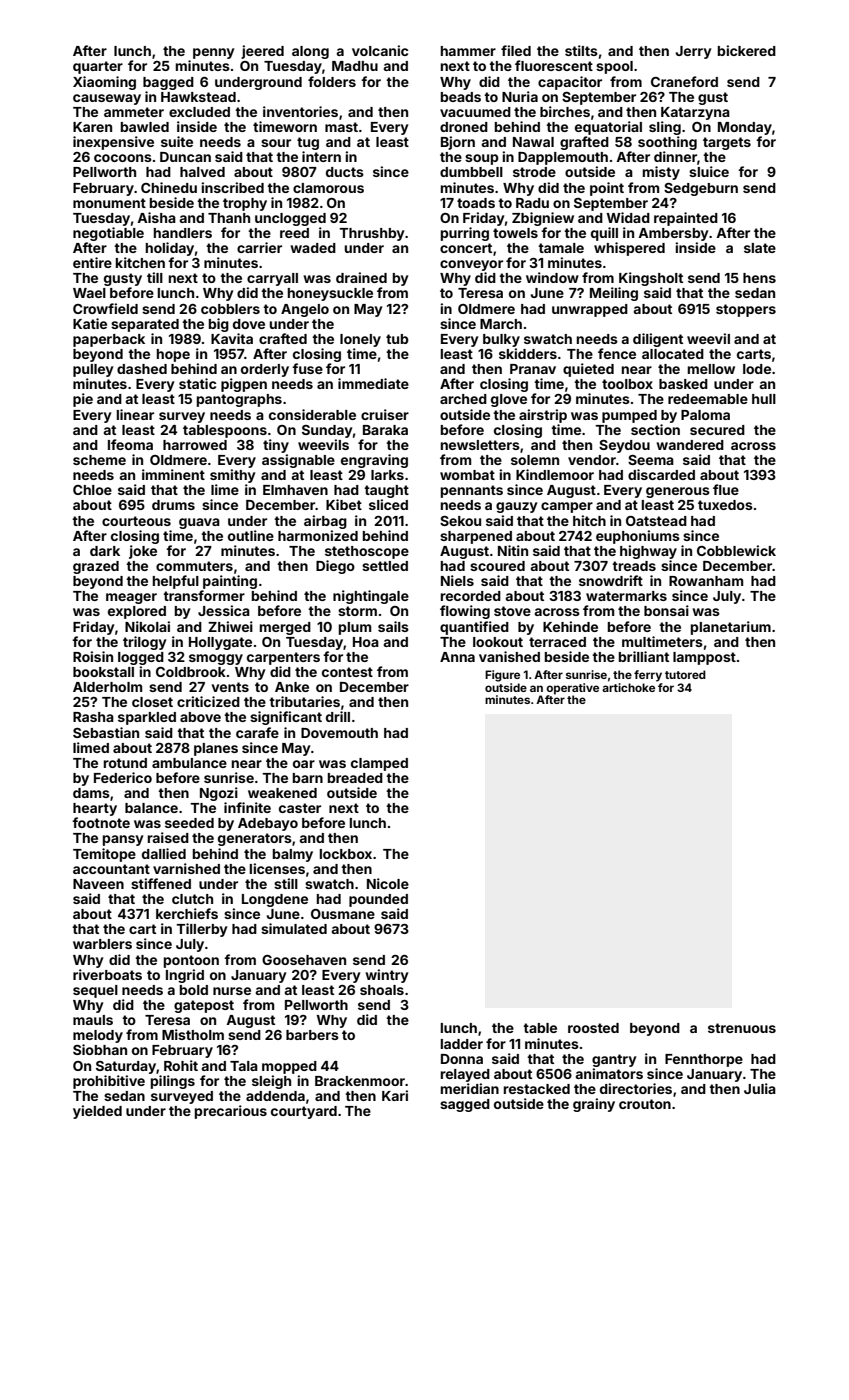 This screenshot has width=849, height=1400. I want to click on Hawkstead, so click(198, 97).
